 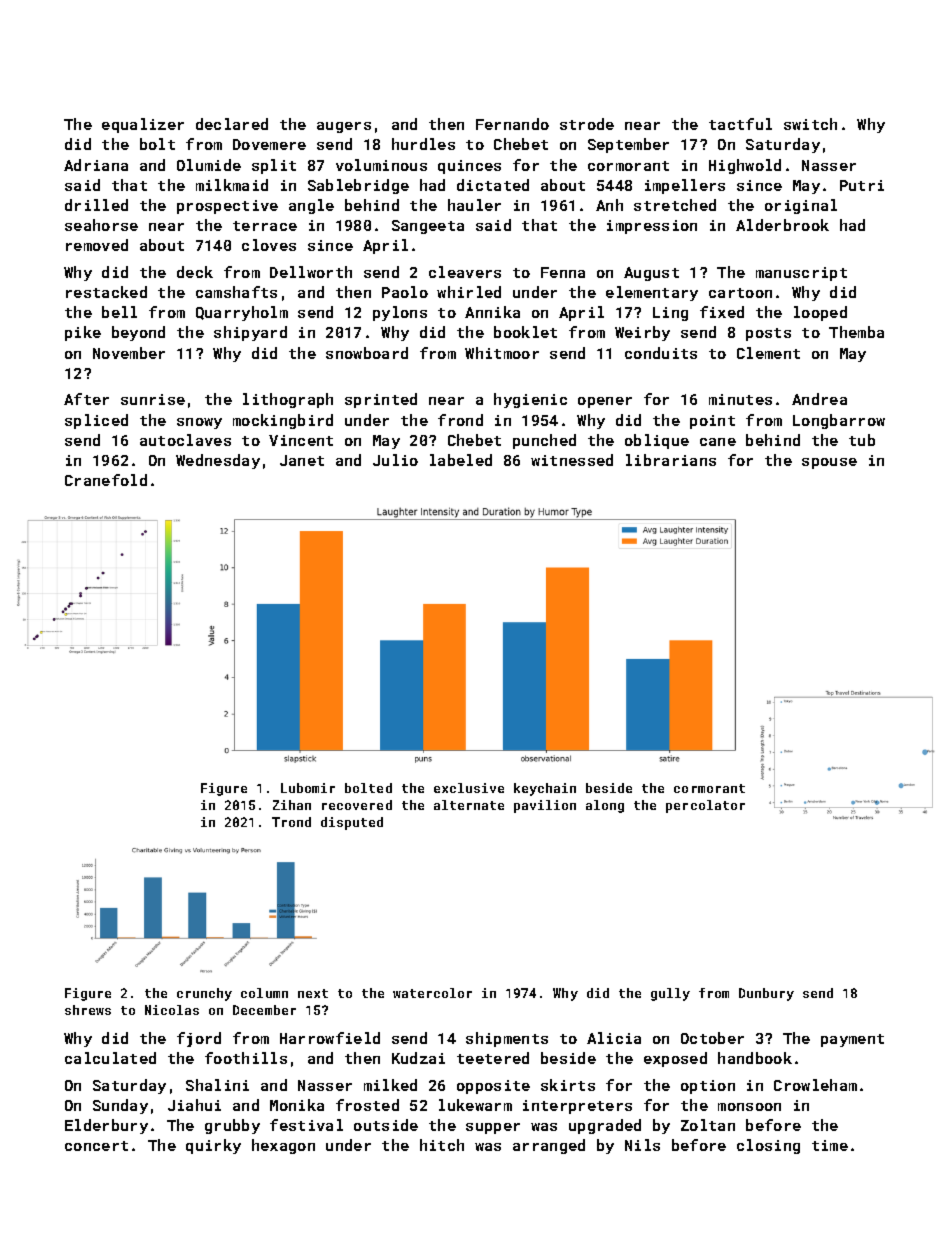 I want to click on pavilion, so click(x=545, y=806).
